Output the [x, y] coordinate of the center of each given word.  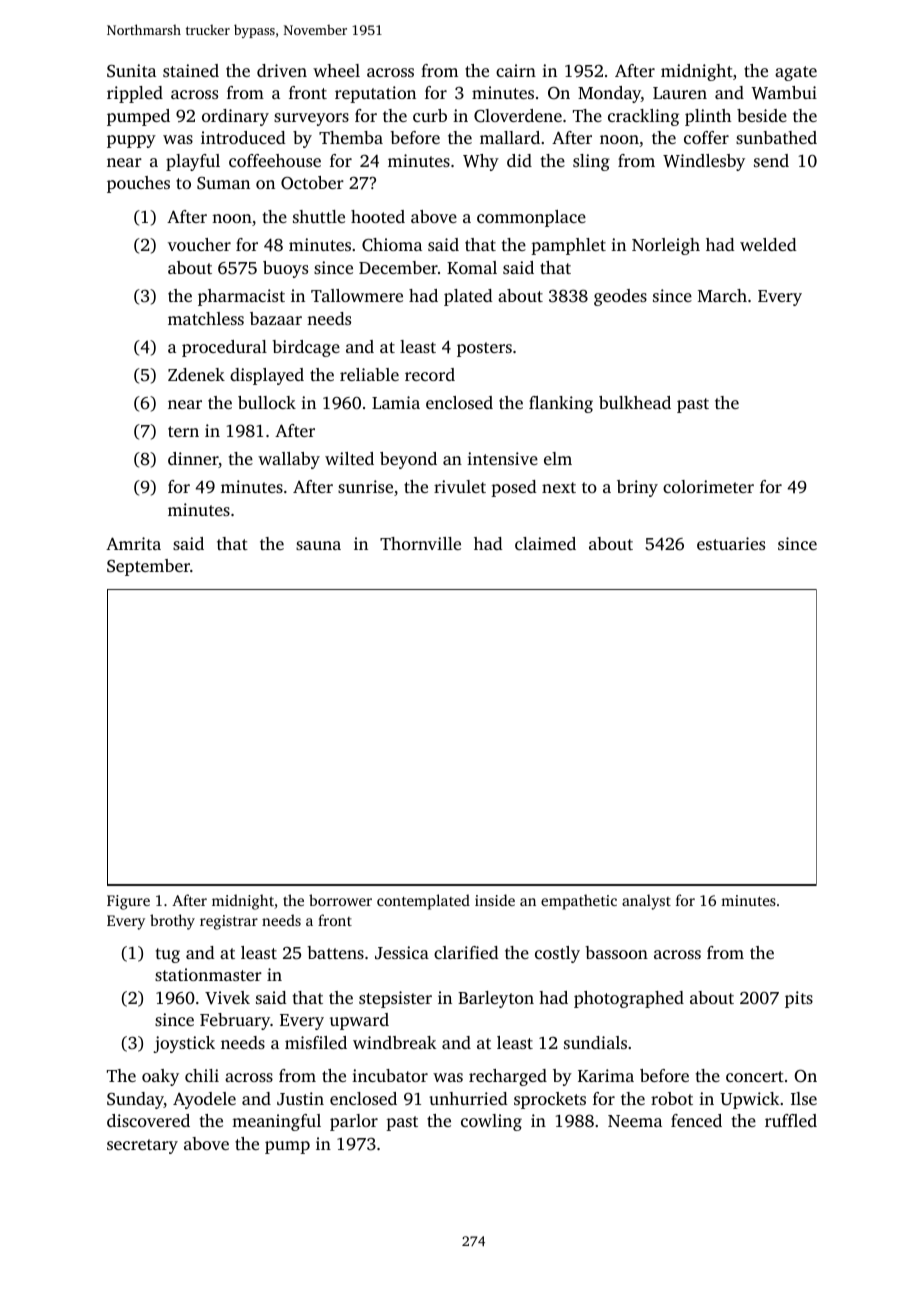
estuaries [731, 543]
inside [495, 900]
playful [193, 162]
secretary [142, 1146]
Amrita [133, 543]
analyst [646, 902]
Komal [472, 267]
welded [768, 244]
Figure [128, 902]
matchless [206, 318]
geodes [620, 297]
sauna [318, 545]
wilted [349, 458]
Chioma [392, 245]
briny [637, 488]
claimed [545, 543]
